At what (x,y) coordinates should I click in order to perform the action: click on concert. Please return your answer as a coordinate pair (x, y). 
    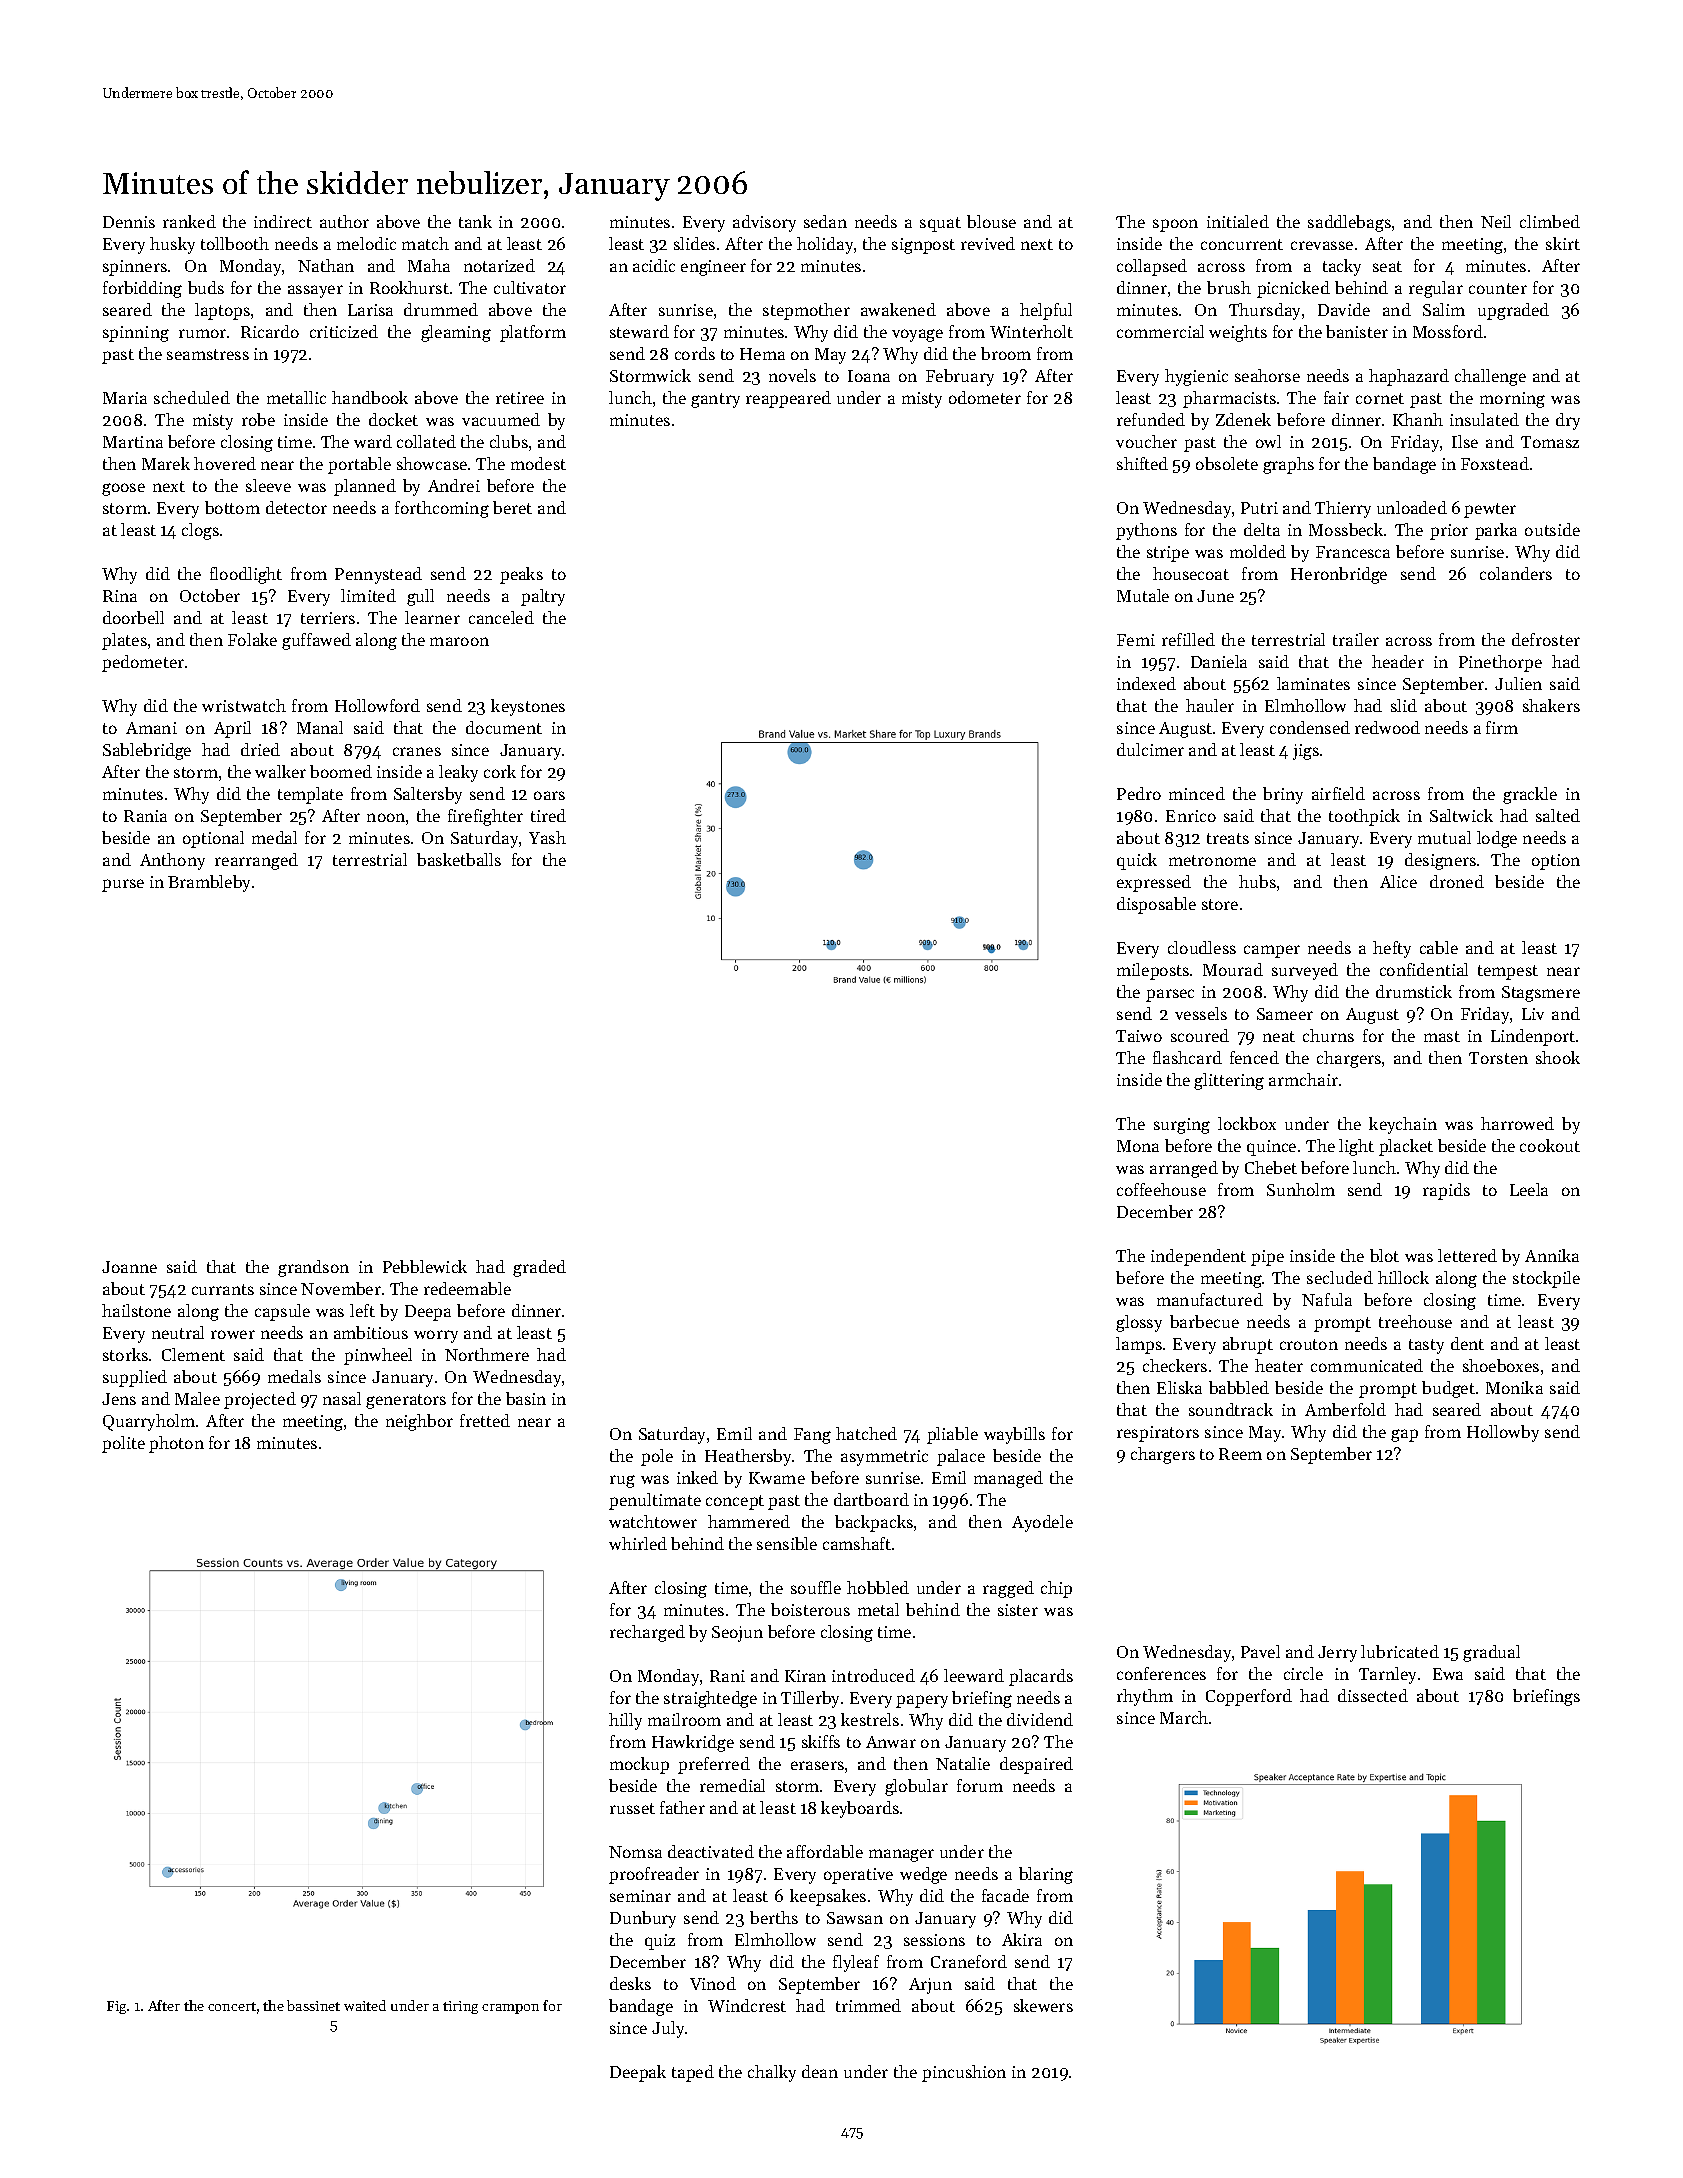
    Looking at the image, I should click on (232, 2006).
